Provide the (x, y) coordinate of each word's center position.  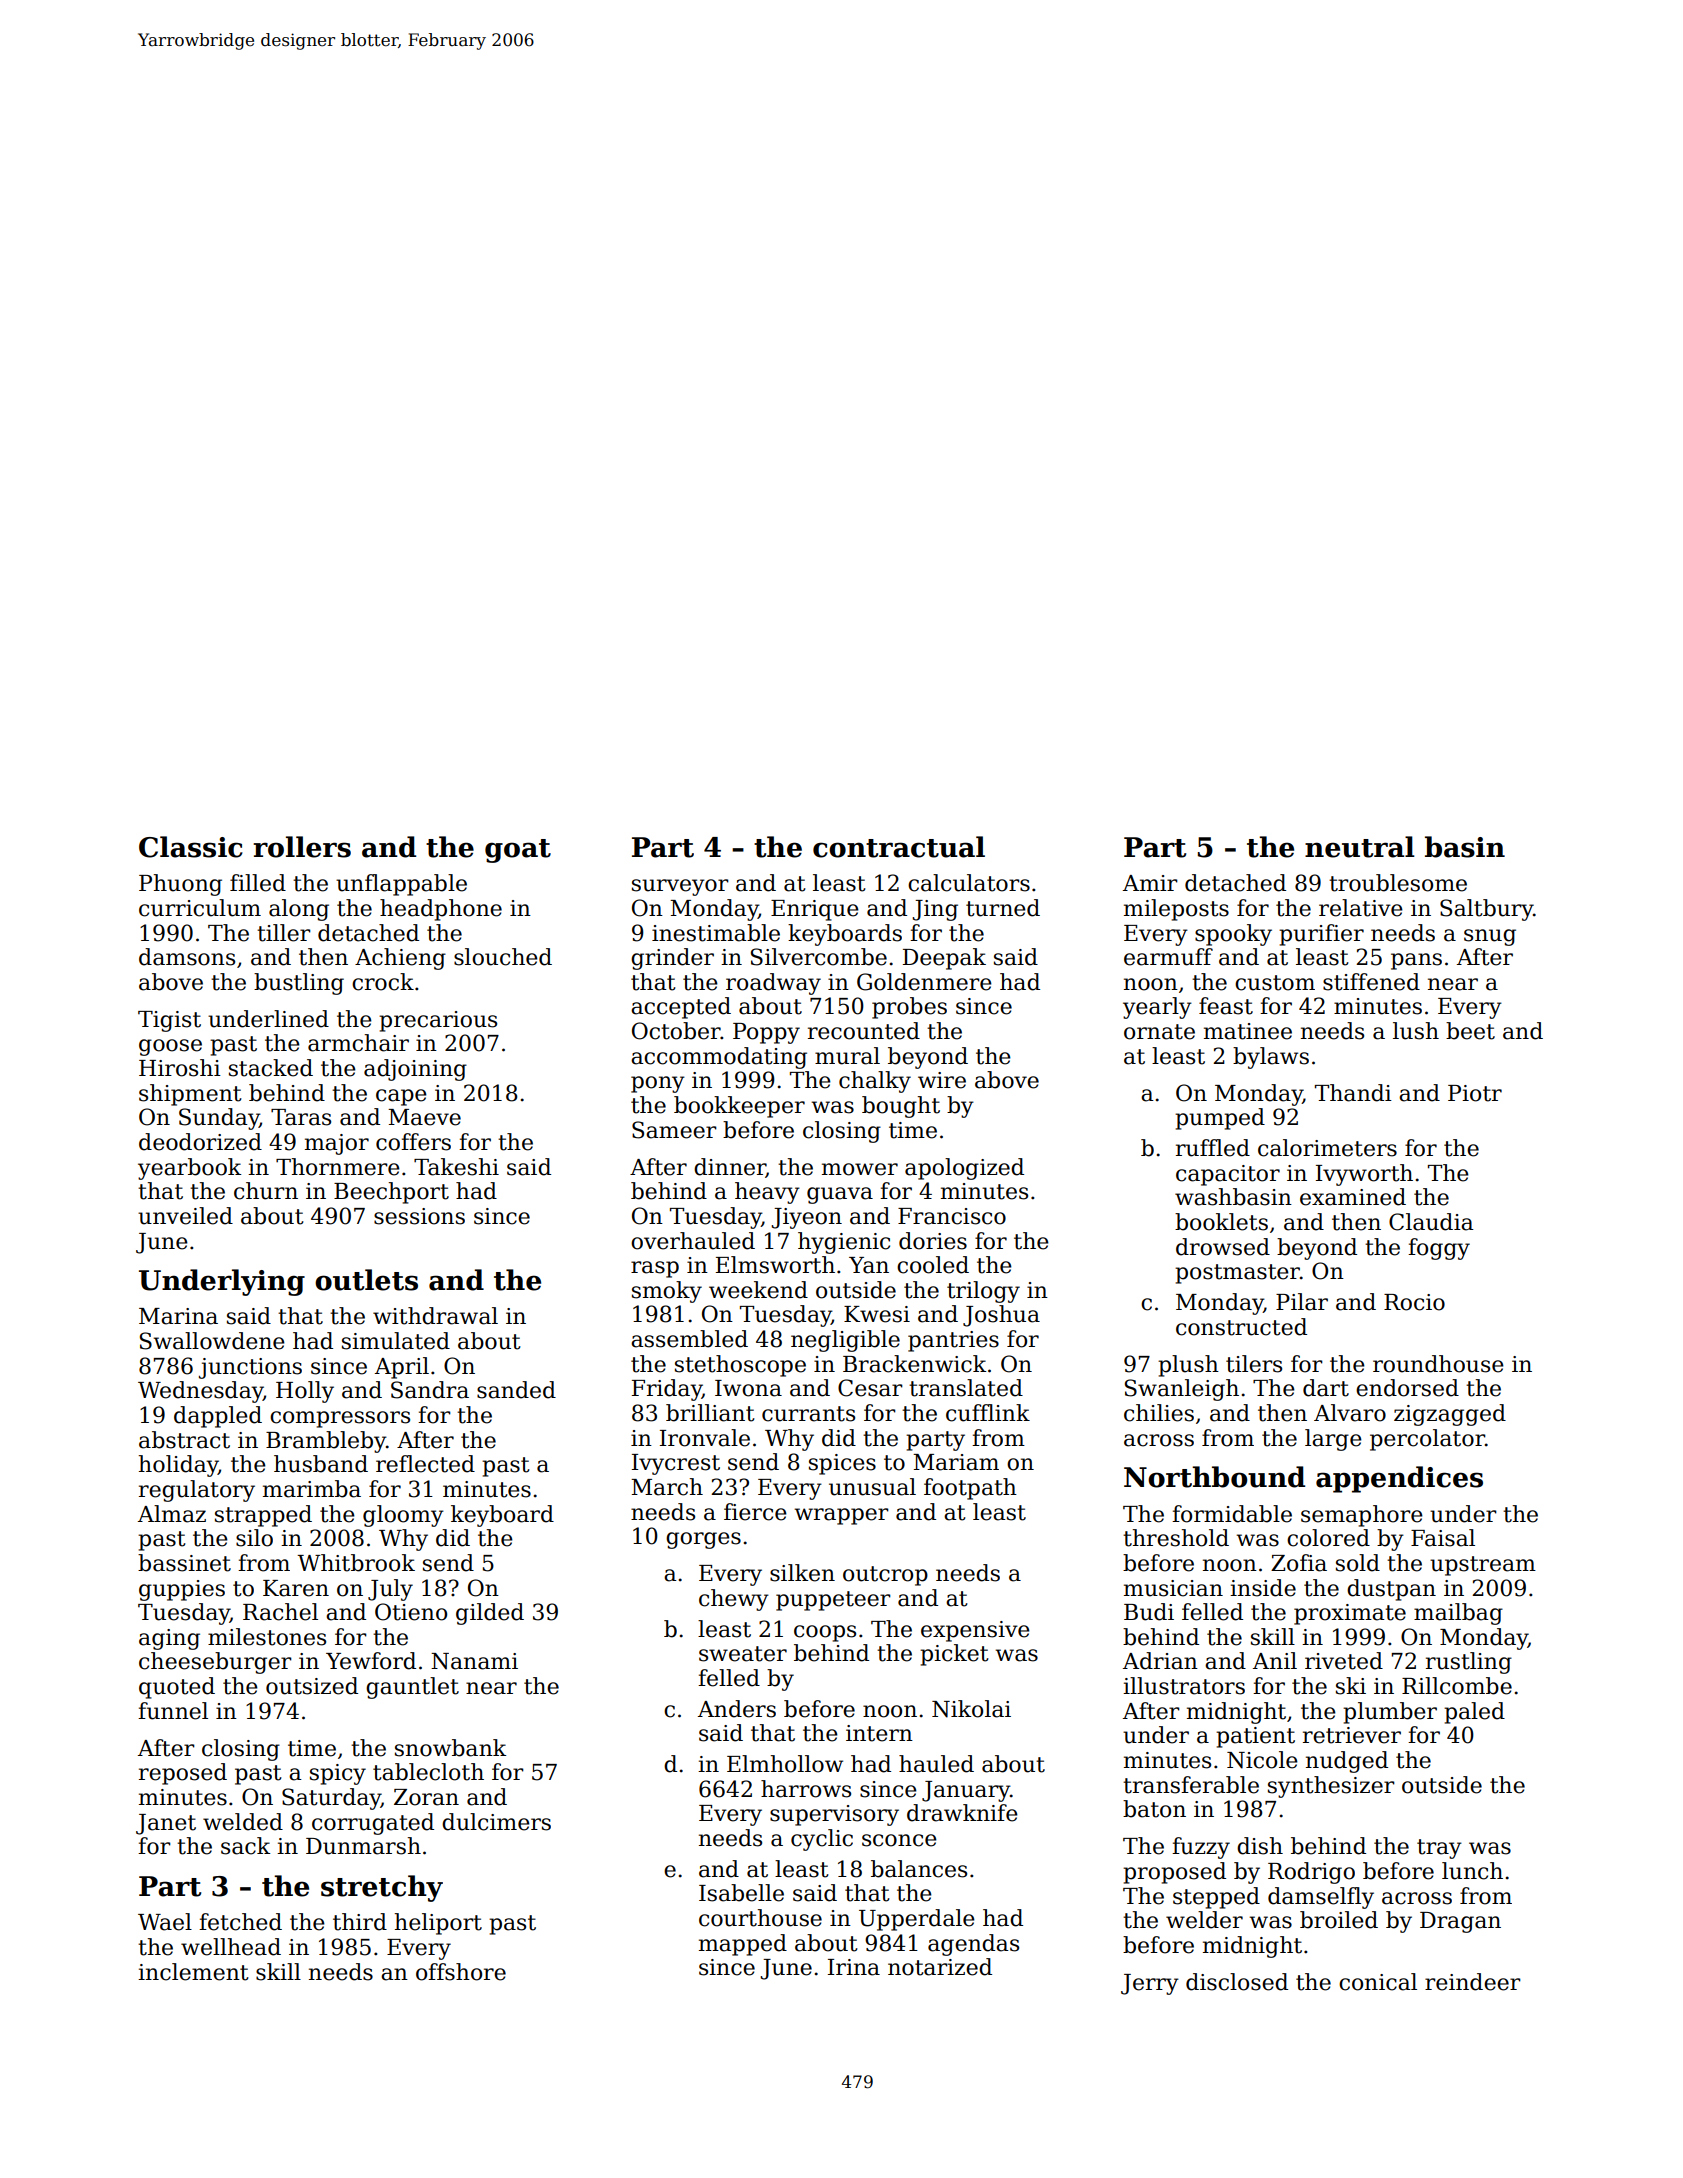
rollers (302, 847)
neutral (1360, 847)
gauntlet (412, 1688)
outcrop (885, 1576)
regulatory (197, 1491)
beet (1470, 1031)
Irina (854, 1967)
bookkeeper (739, 1107)
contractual (899, 847)
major (337, 1144)
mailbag (1458, 1614)
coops (825, 1633)
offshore (461, 1972)
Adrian (1160, 1661)
